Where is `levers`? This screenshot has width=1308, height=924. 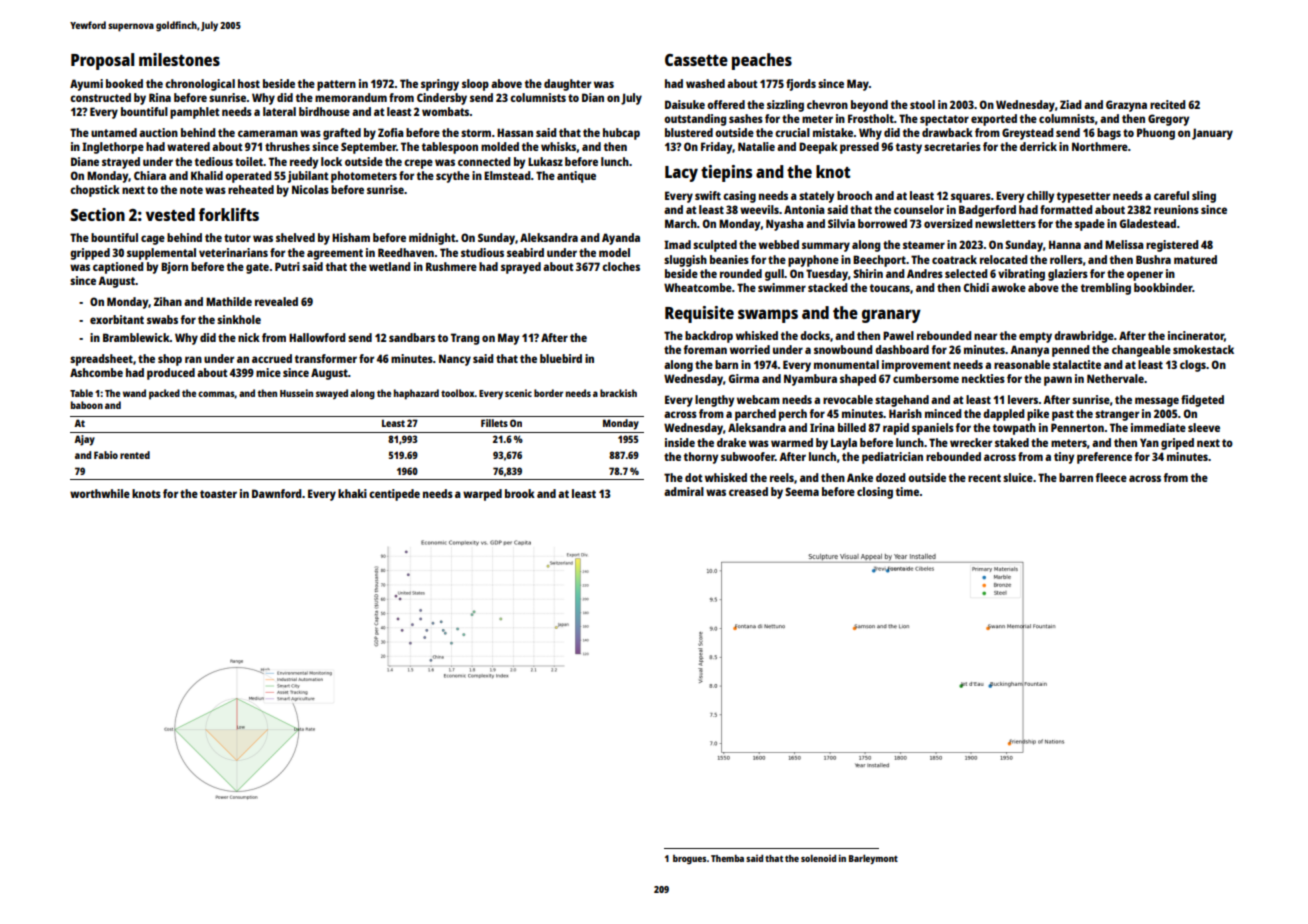
levers is located at coordinates (1023, 399).
